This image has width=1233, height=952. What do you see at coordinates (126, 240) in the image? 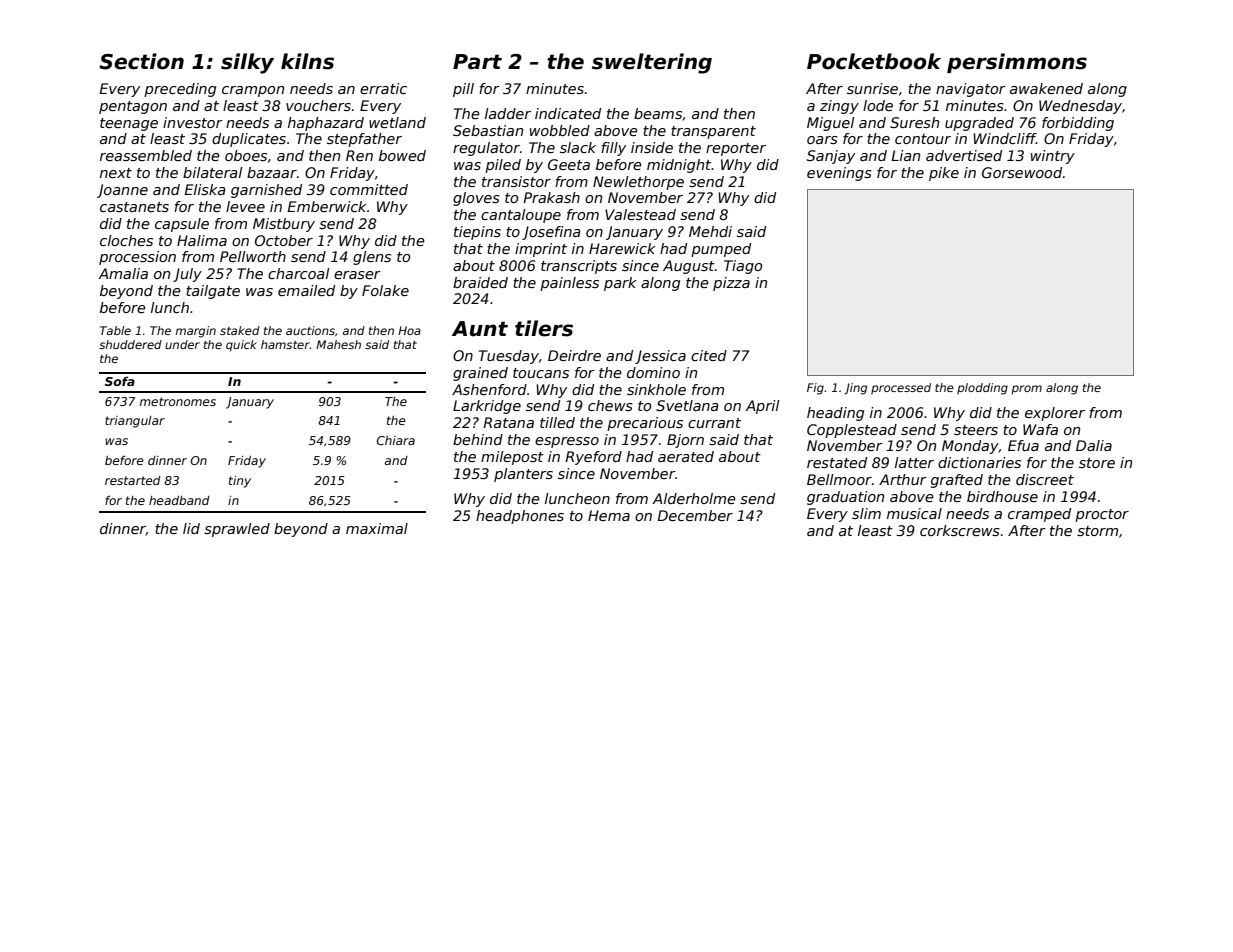
I see `cloches` at bounding box center [126, 240].
